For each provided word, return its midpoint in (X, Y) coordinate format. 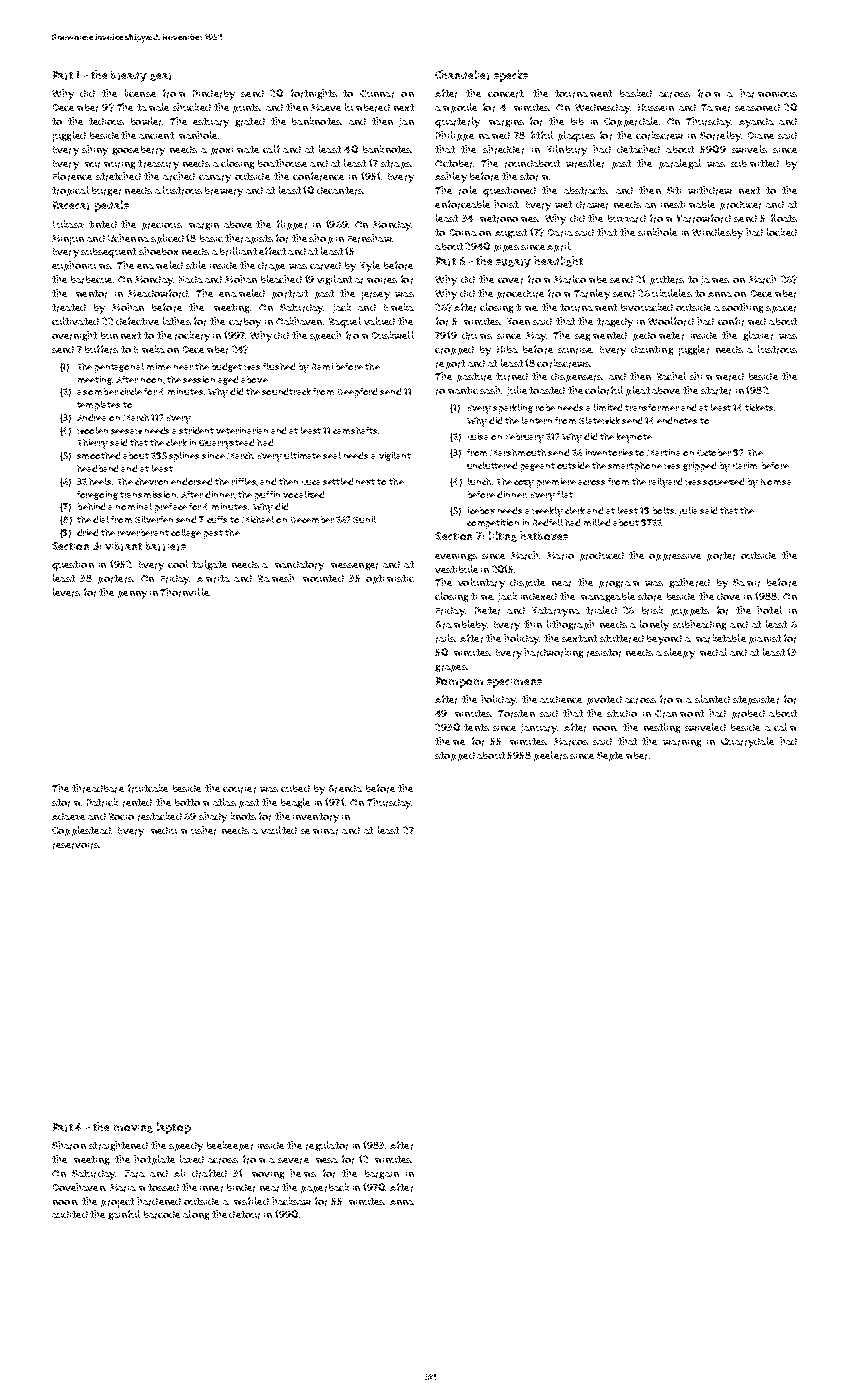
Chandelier (462, 75)
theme (450, 741)
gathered (689, 583)
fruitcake (148, 788)
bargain (382, 1174)
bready (129, 76)
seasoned (757, 107)
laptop (174, 1128)
